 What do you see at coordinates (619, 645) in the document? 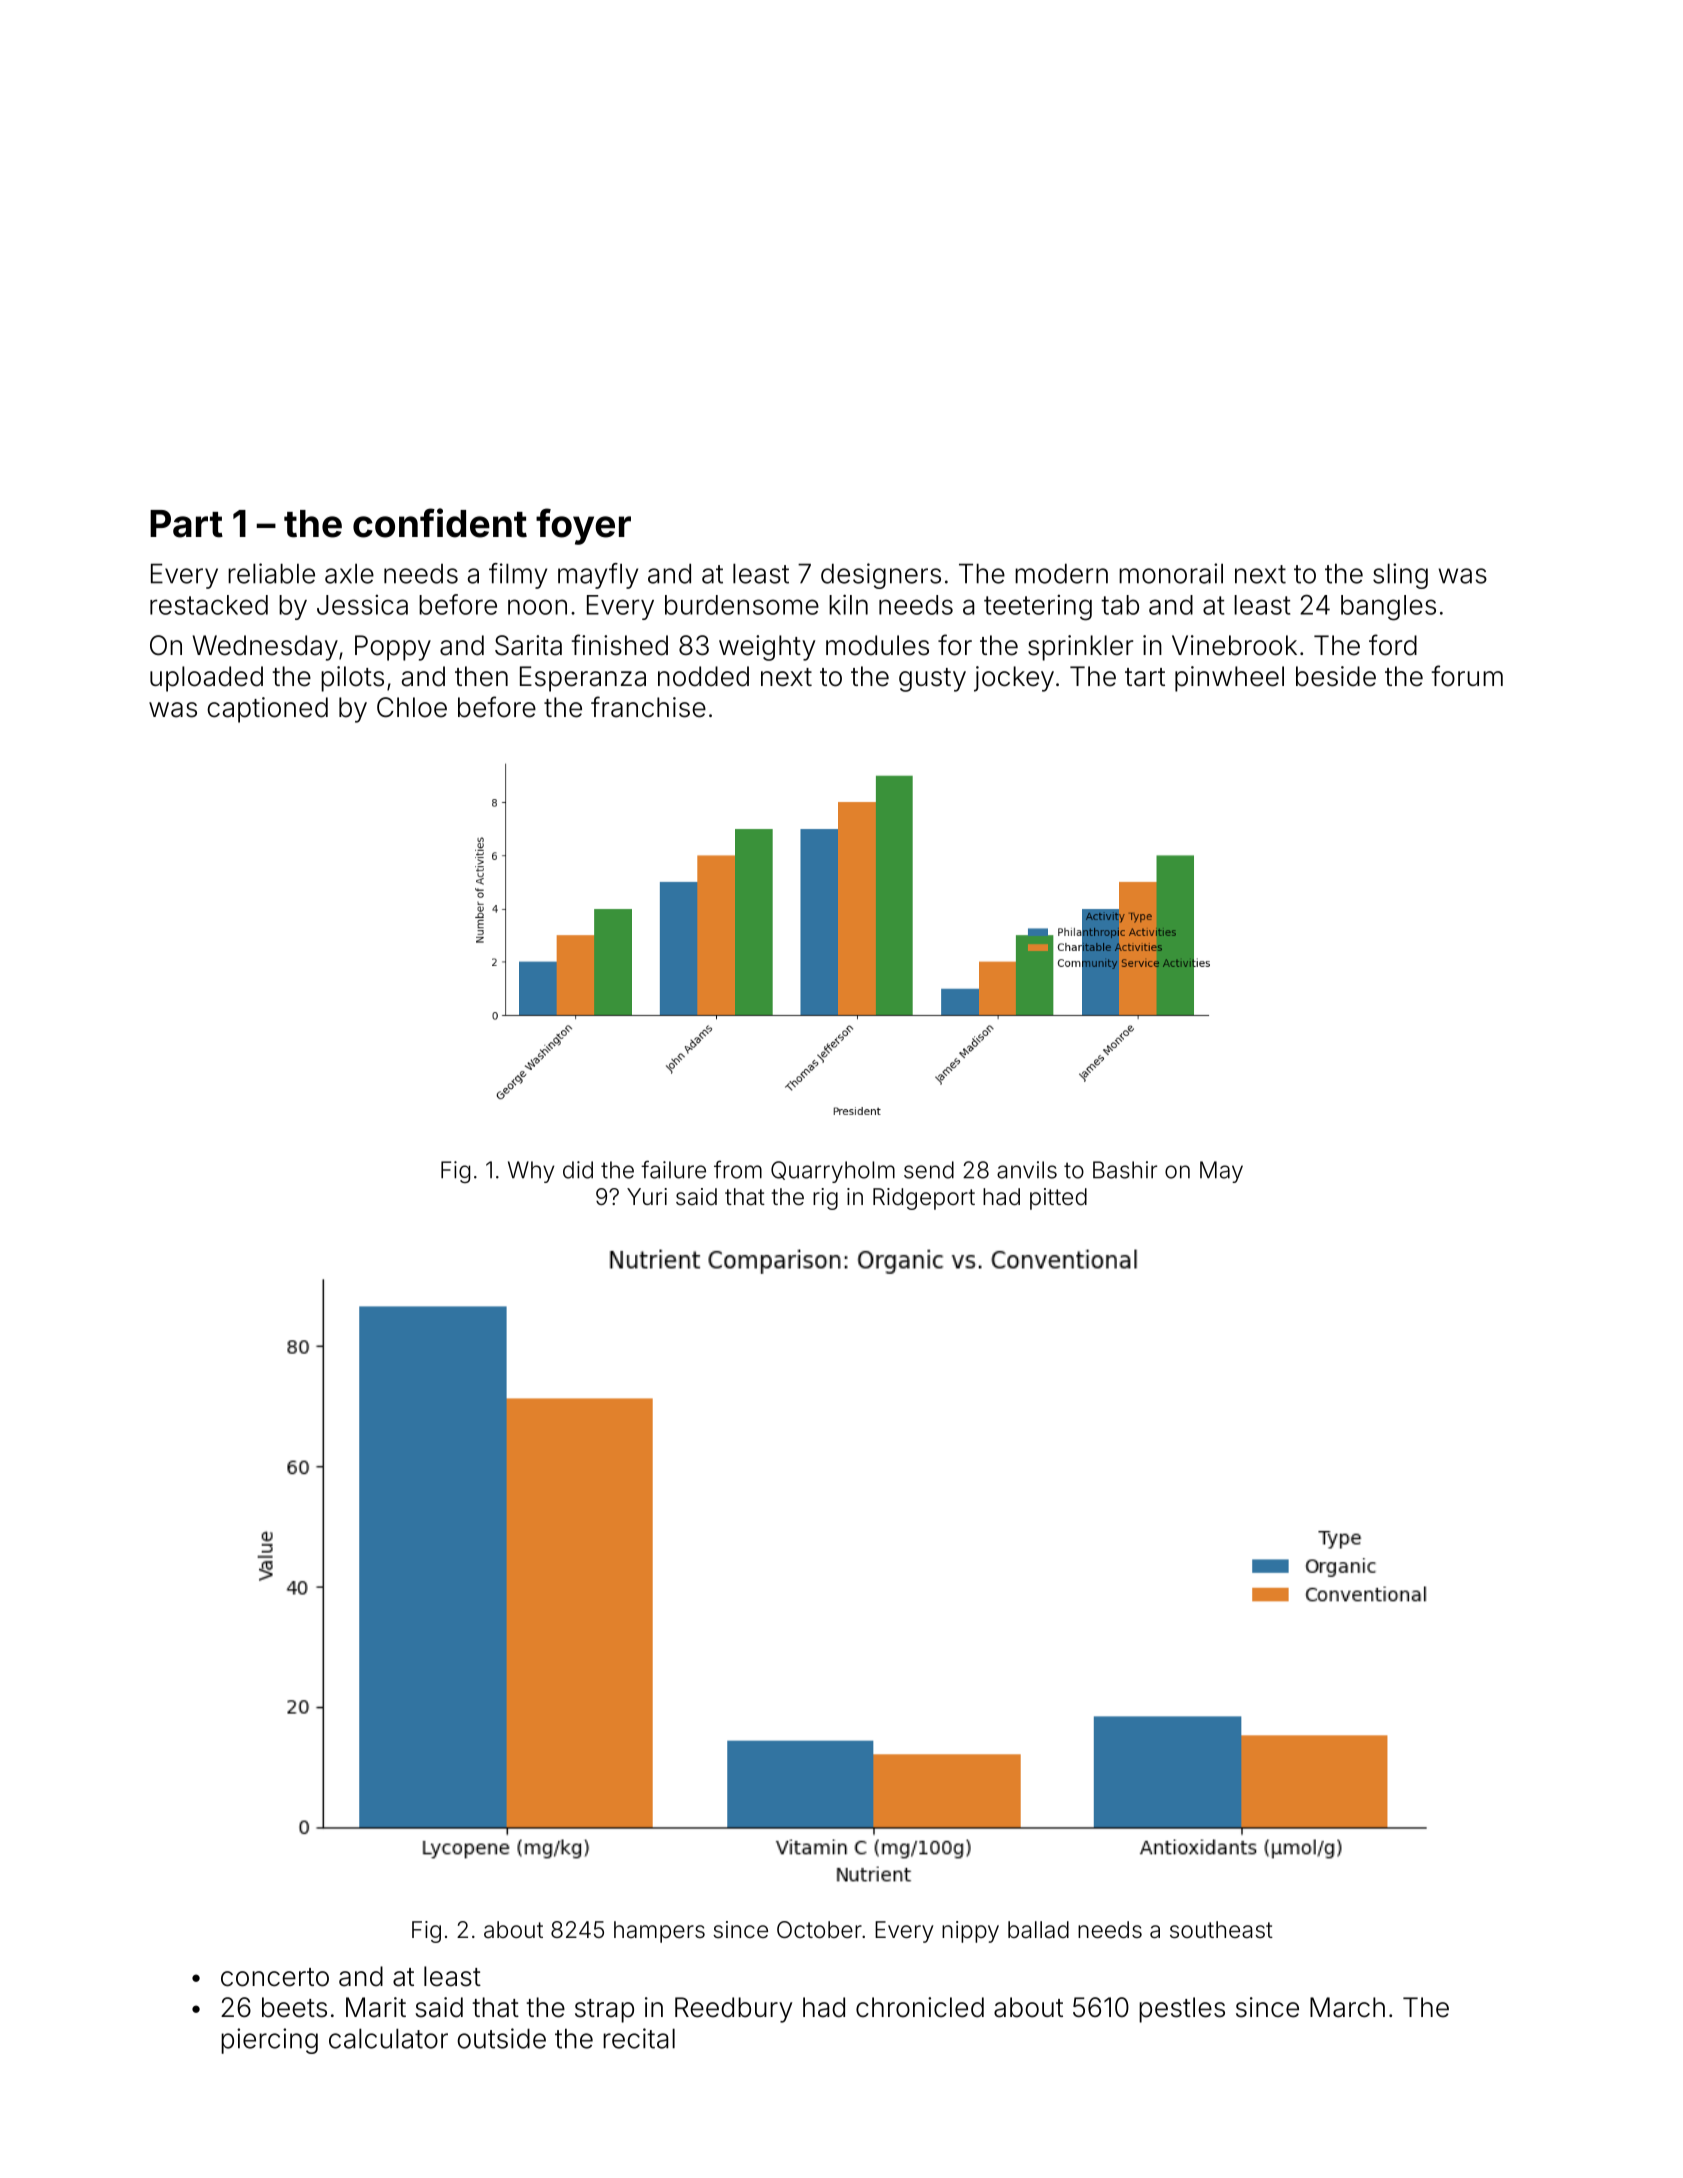
I see `finished` at bounding box center [619, 645].
